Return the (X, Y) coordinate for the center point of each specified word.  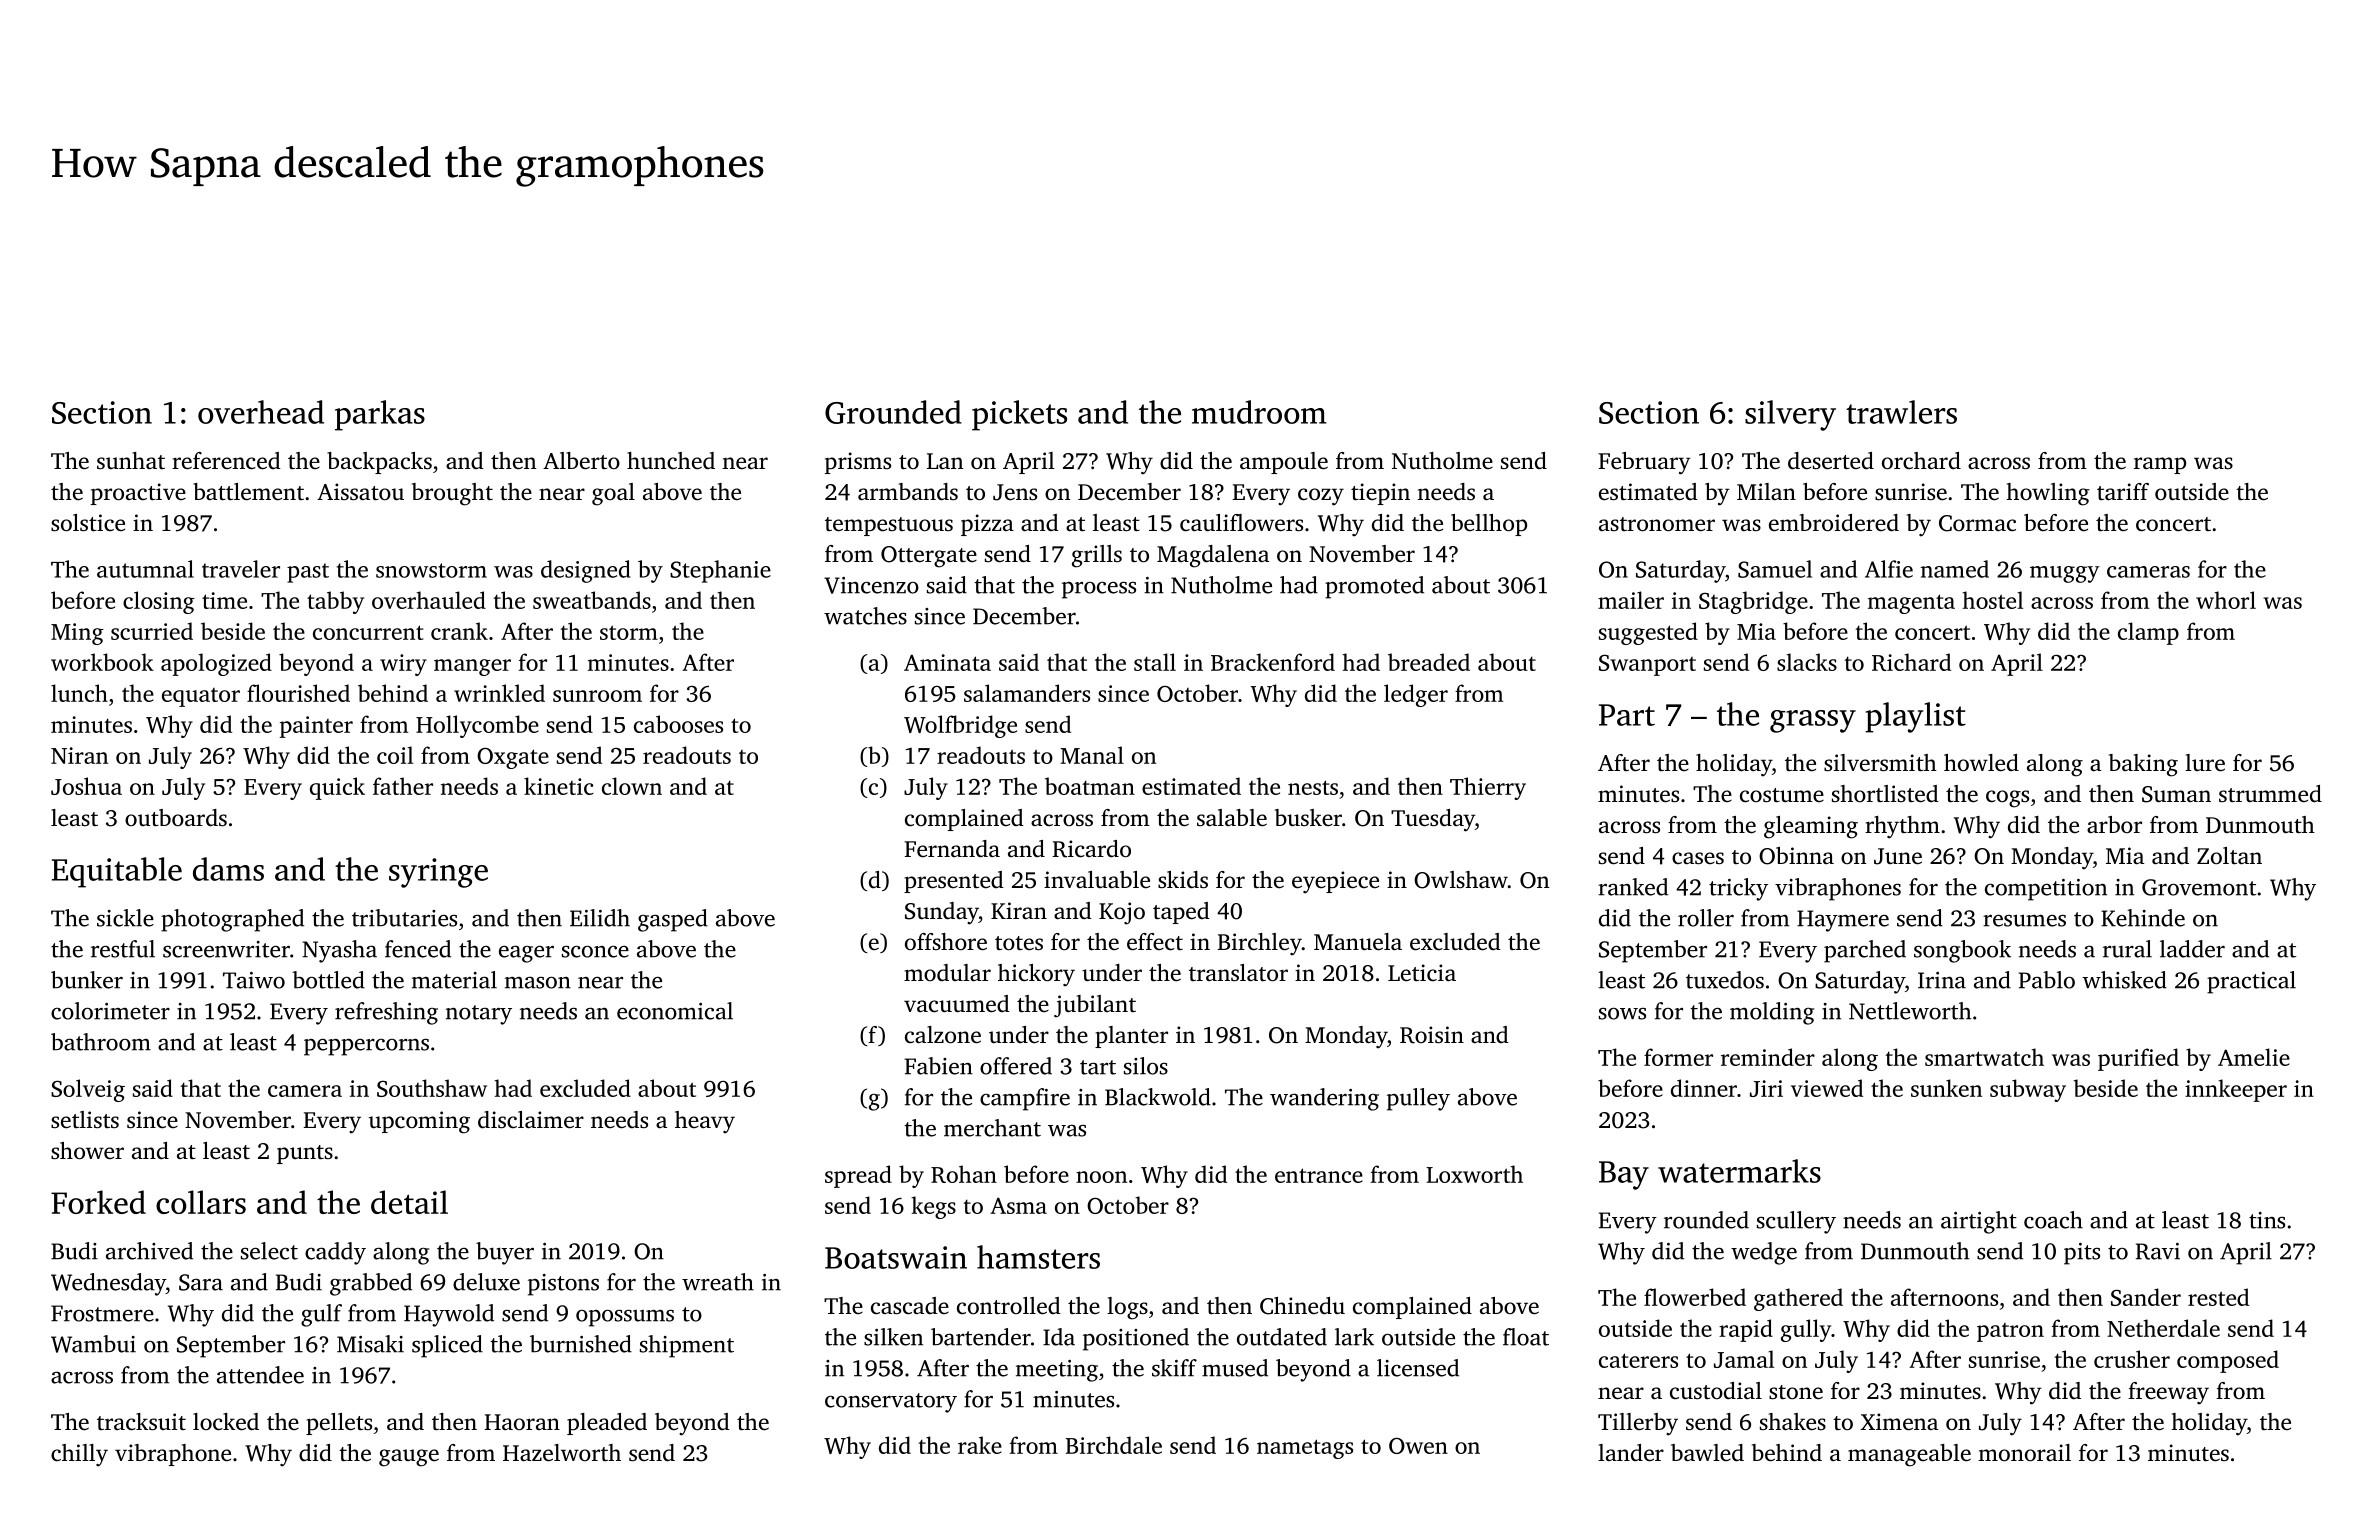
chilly (79, 1455)
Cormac (1977, 523)
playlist (1915, 717)
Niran (79, 755)
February (1644, 463)
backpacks (379, 463)
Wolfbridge (960, 726)
